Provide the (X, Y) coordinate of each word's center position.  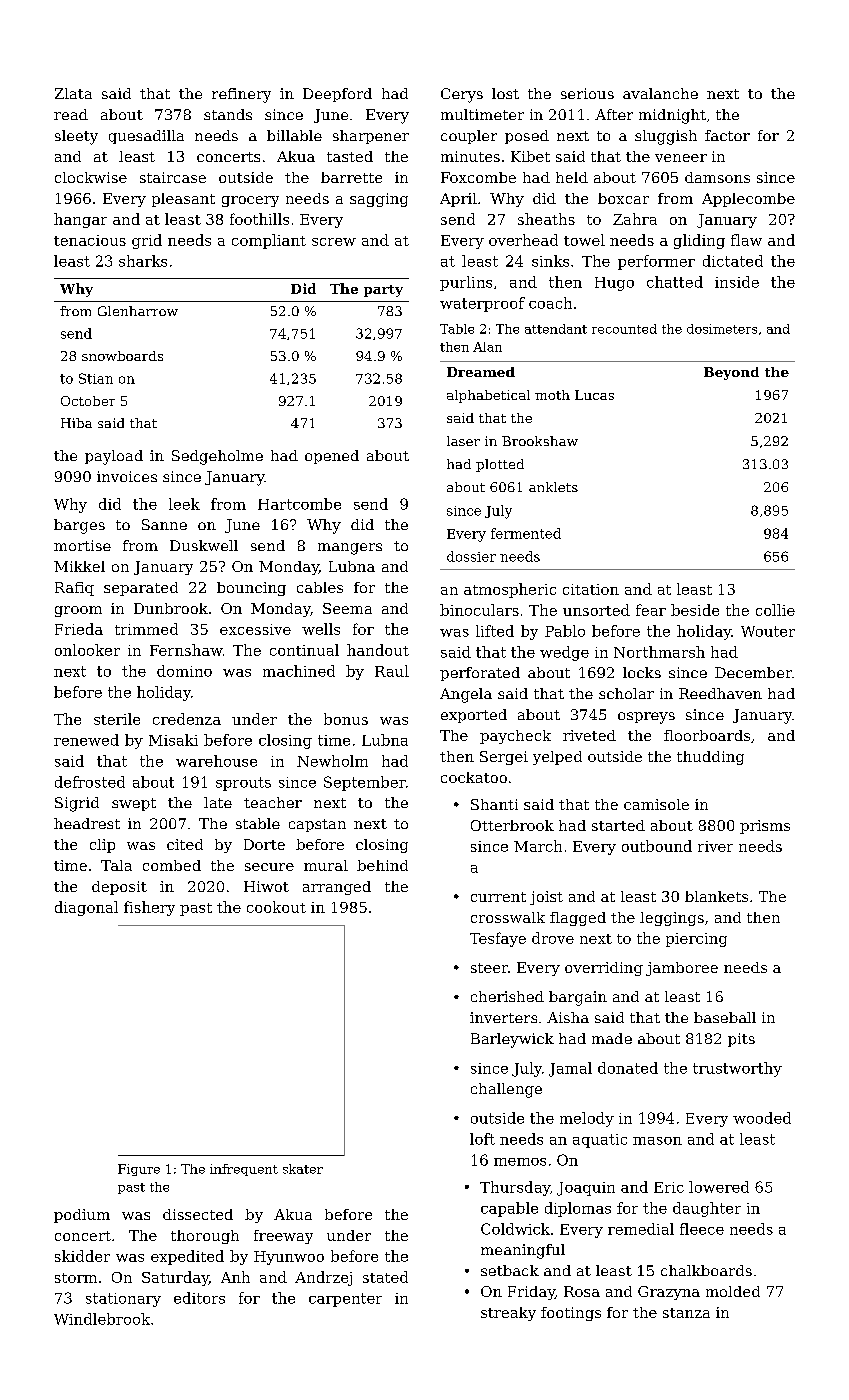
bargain (578, 998)
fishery (149, 908)
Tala (116, 865)
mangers (350, 549)
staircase (173, 177)
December (753, 672)
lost (505, 93)
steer (489, 968)
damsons (717, 177)
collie (775, 610)
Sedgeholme (217, 457)
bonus (346, 719)
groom (78, 611)
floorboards (707, 735)
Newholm (332, 761)
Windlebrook (102, 1319)
